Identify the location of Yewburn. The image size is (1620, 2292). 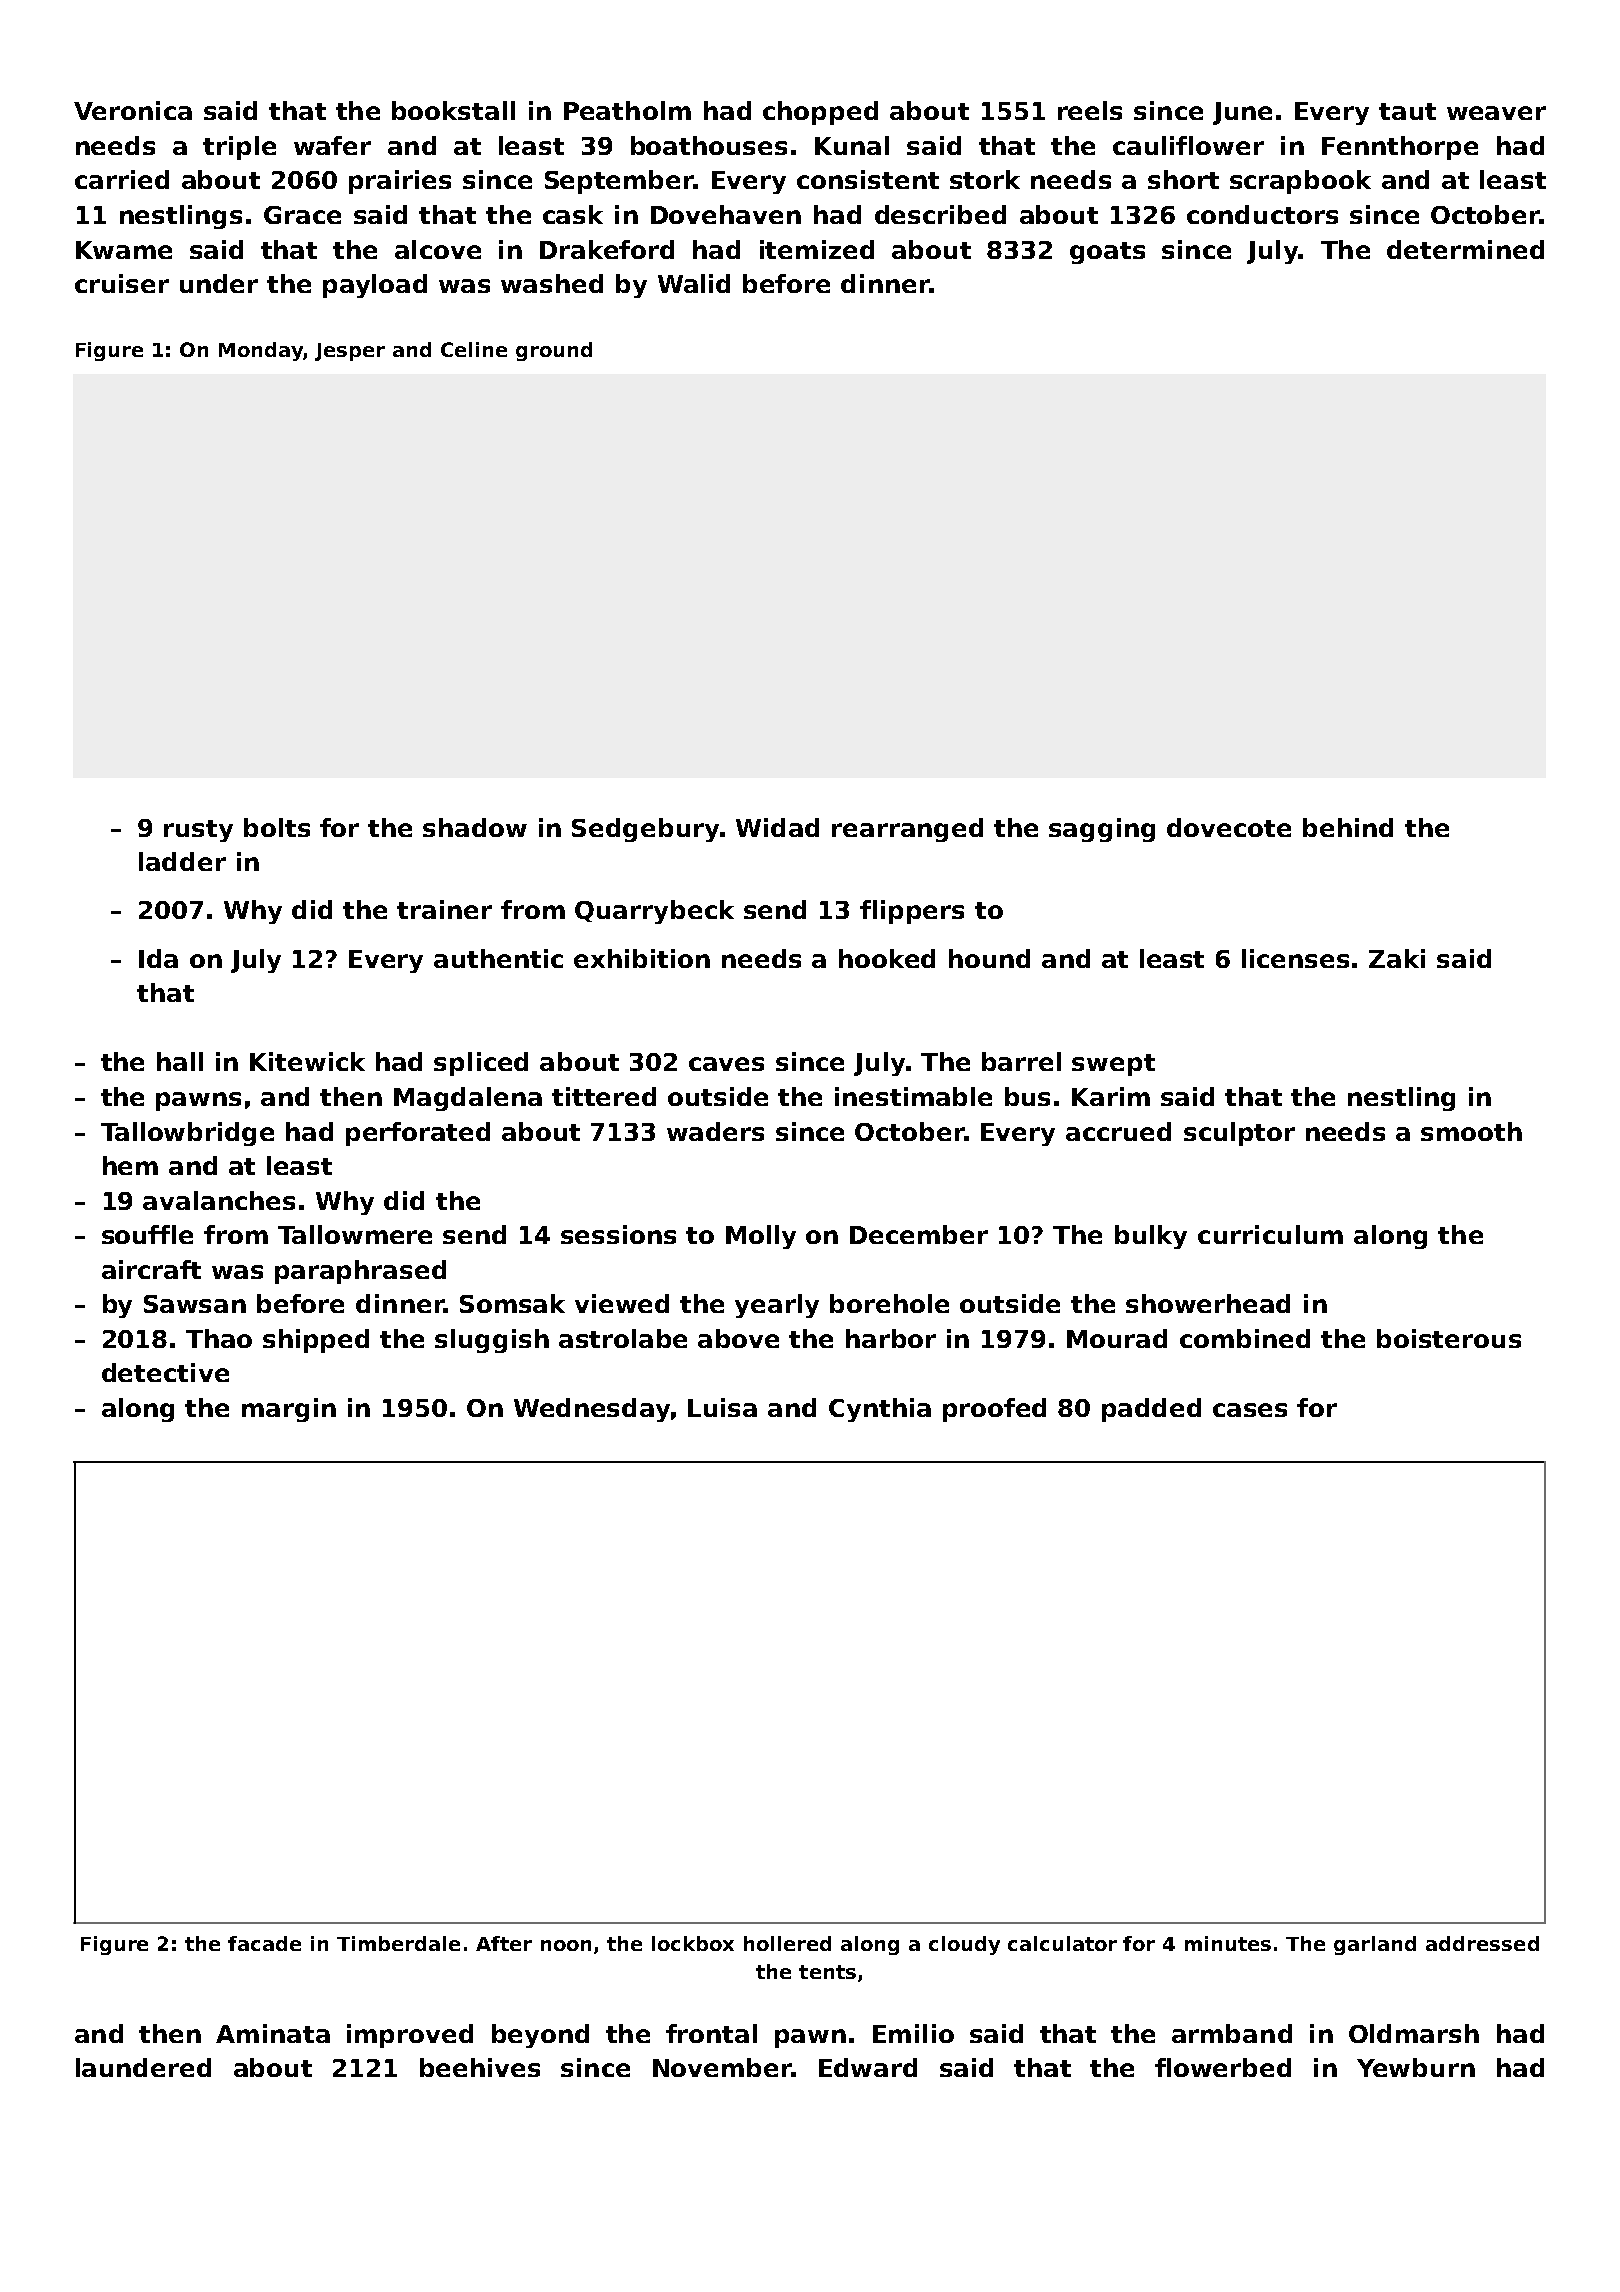
(1416, 2067).
